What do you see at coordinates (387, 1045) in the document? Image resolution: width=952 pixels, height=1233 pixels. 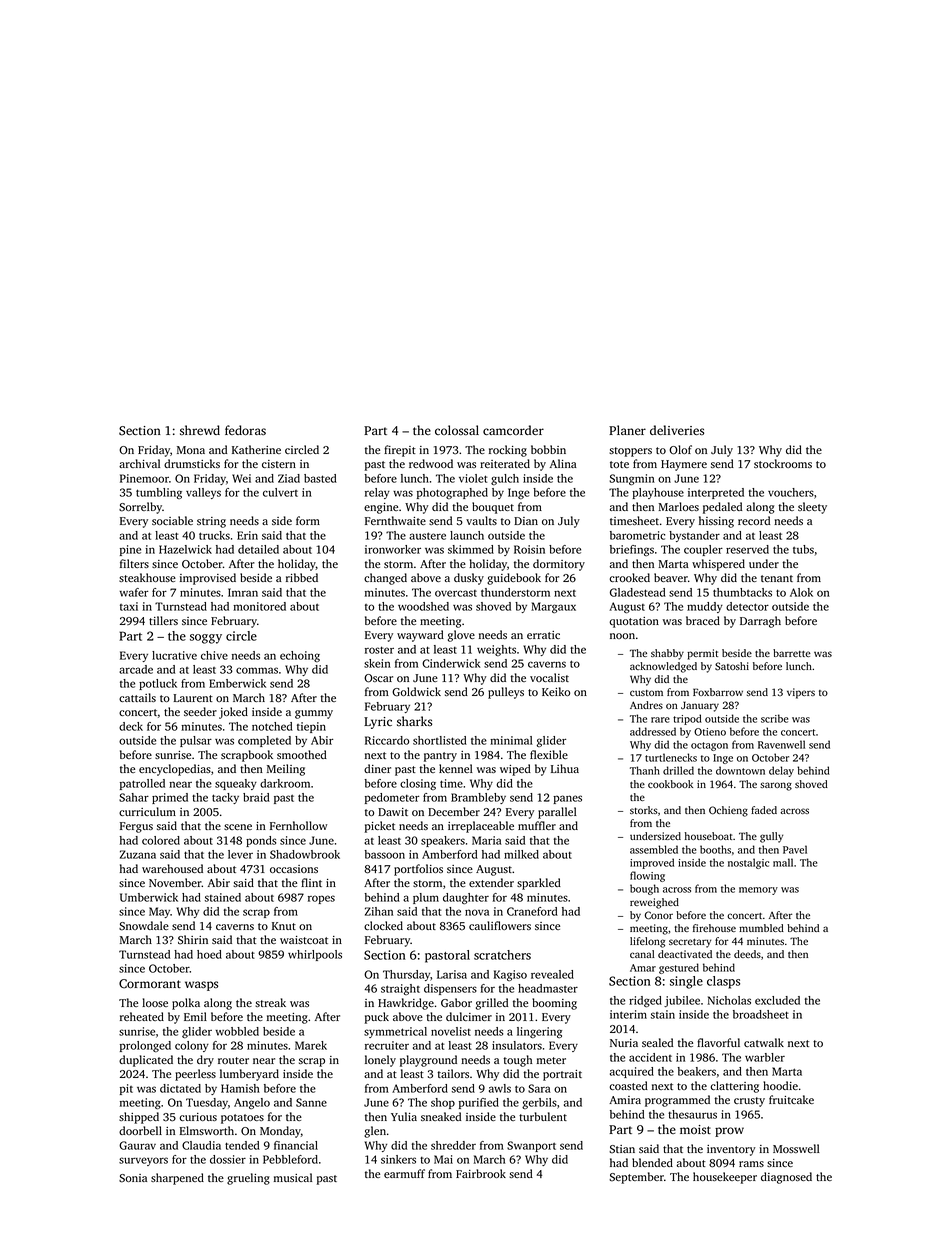 I see `recruiter` at bounding box center [387, 1045].
